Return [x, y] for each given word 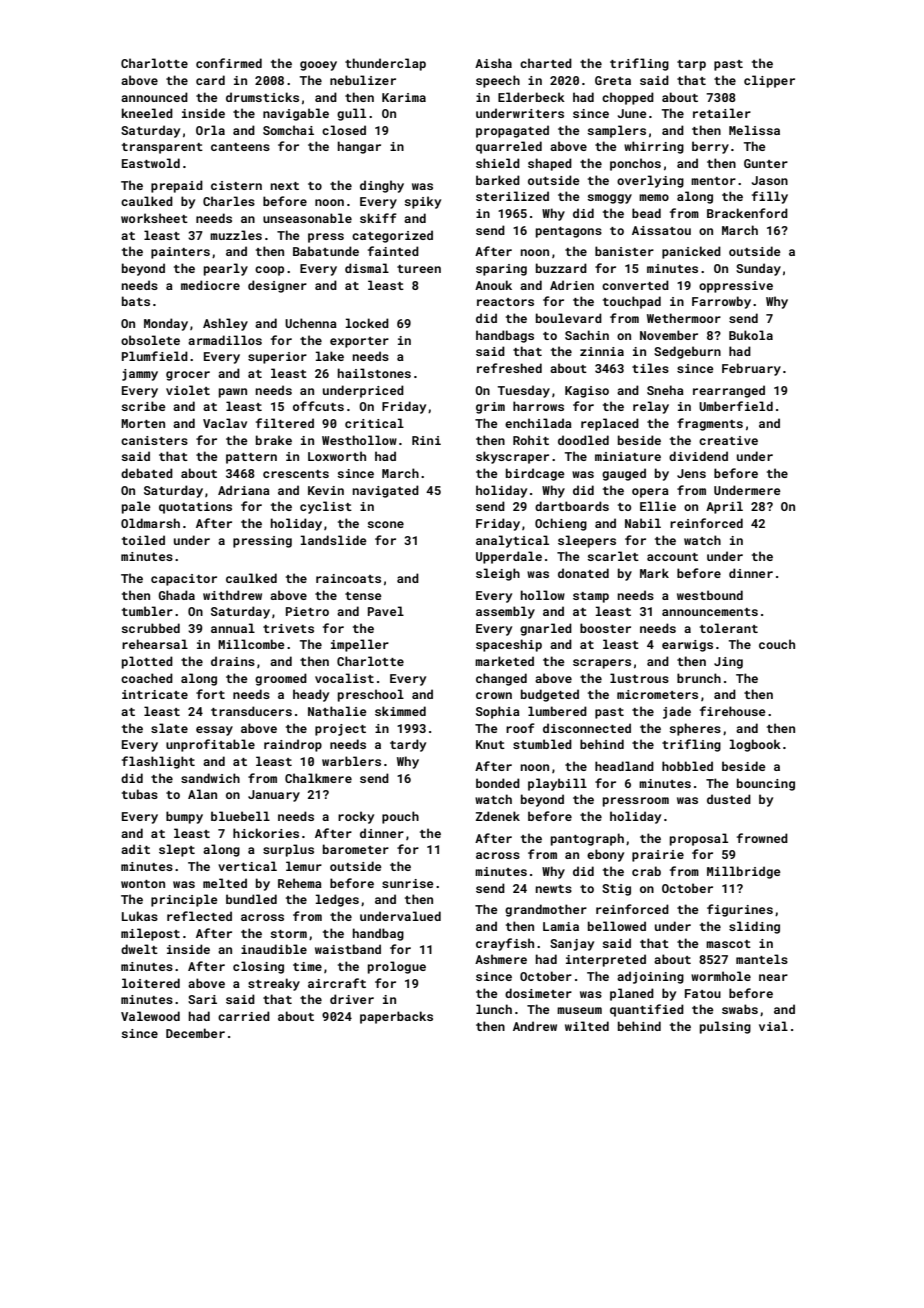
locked [367, 323]
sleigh [498, 574]
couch [777, 644]
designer [277, 286]
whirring [654, 147]
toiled [143, 540]
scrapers [602, 664]
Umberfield [736, 406]
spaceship [509, 645]
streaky [274, 984]
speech [498, 81]
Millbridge [744, 872]
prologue [397, 967]
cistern [236, 185]
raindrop [293, 745]
